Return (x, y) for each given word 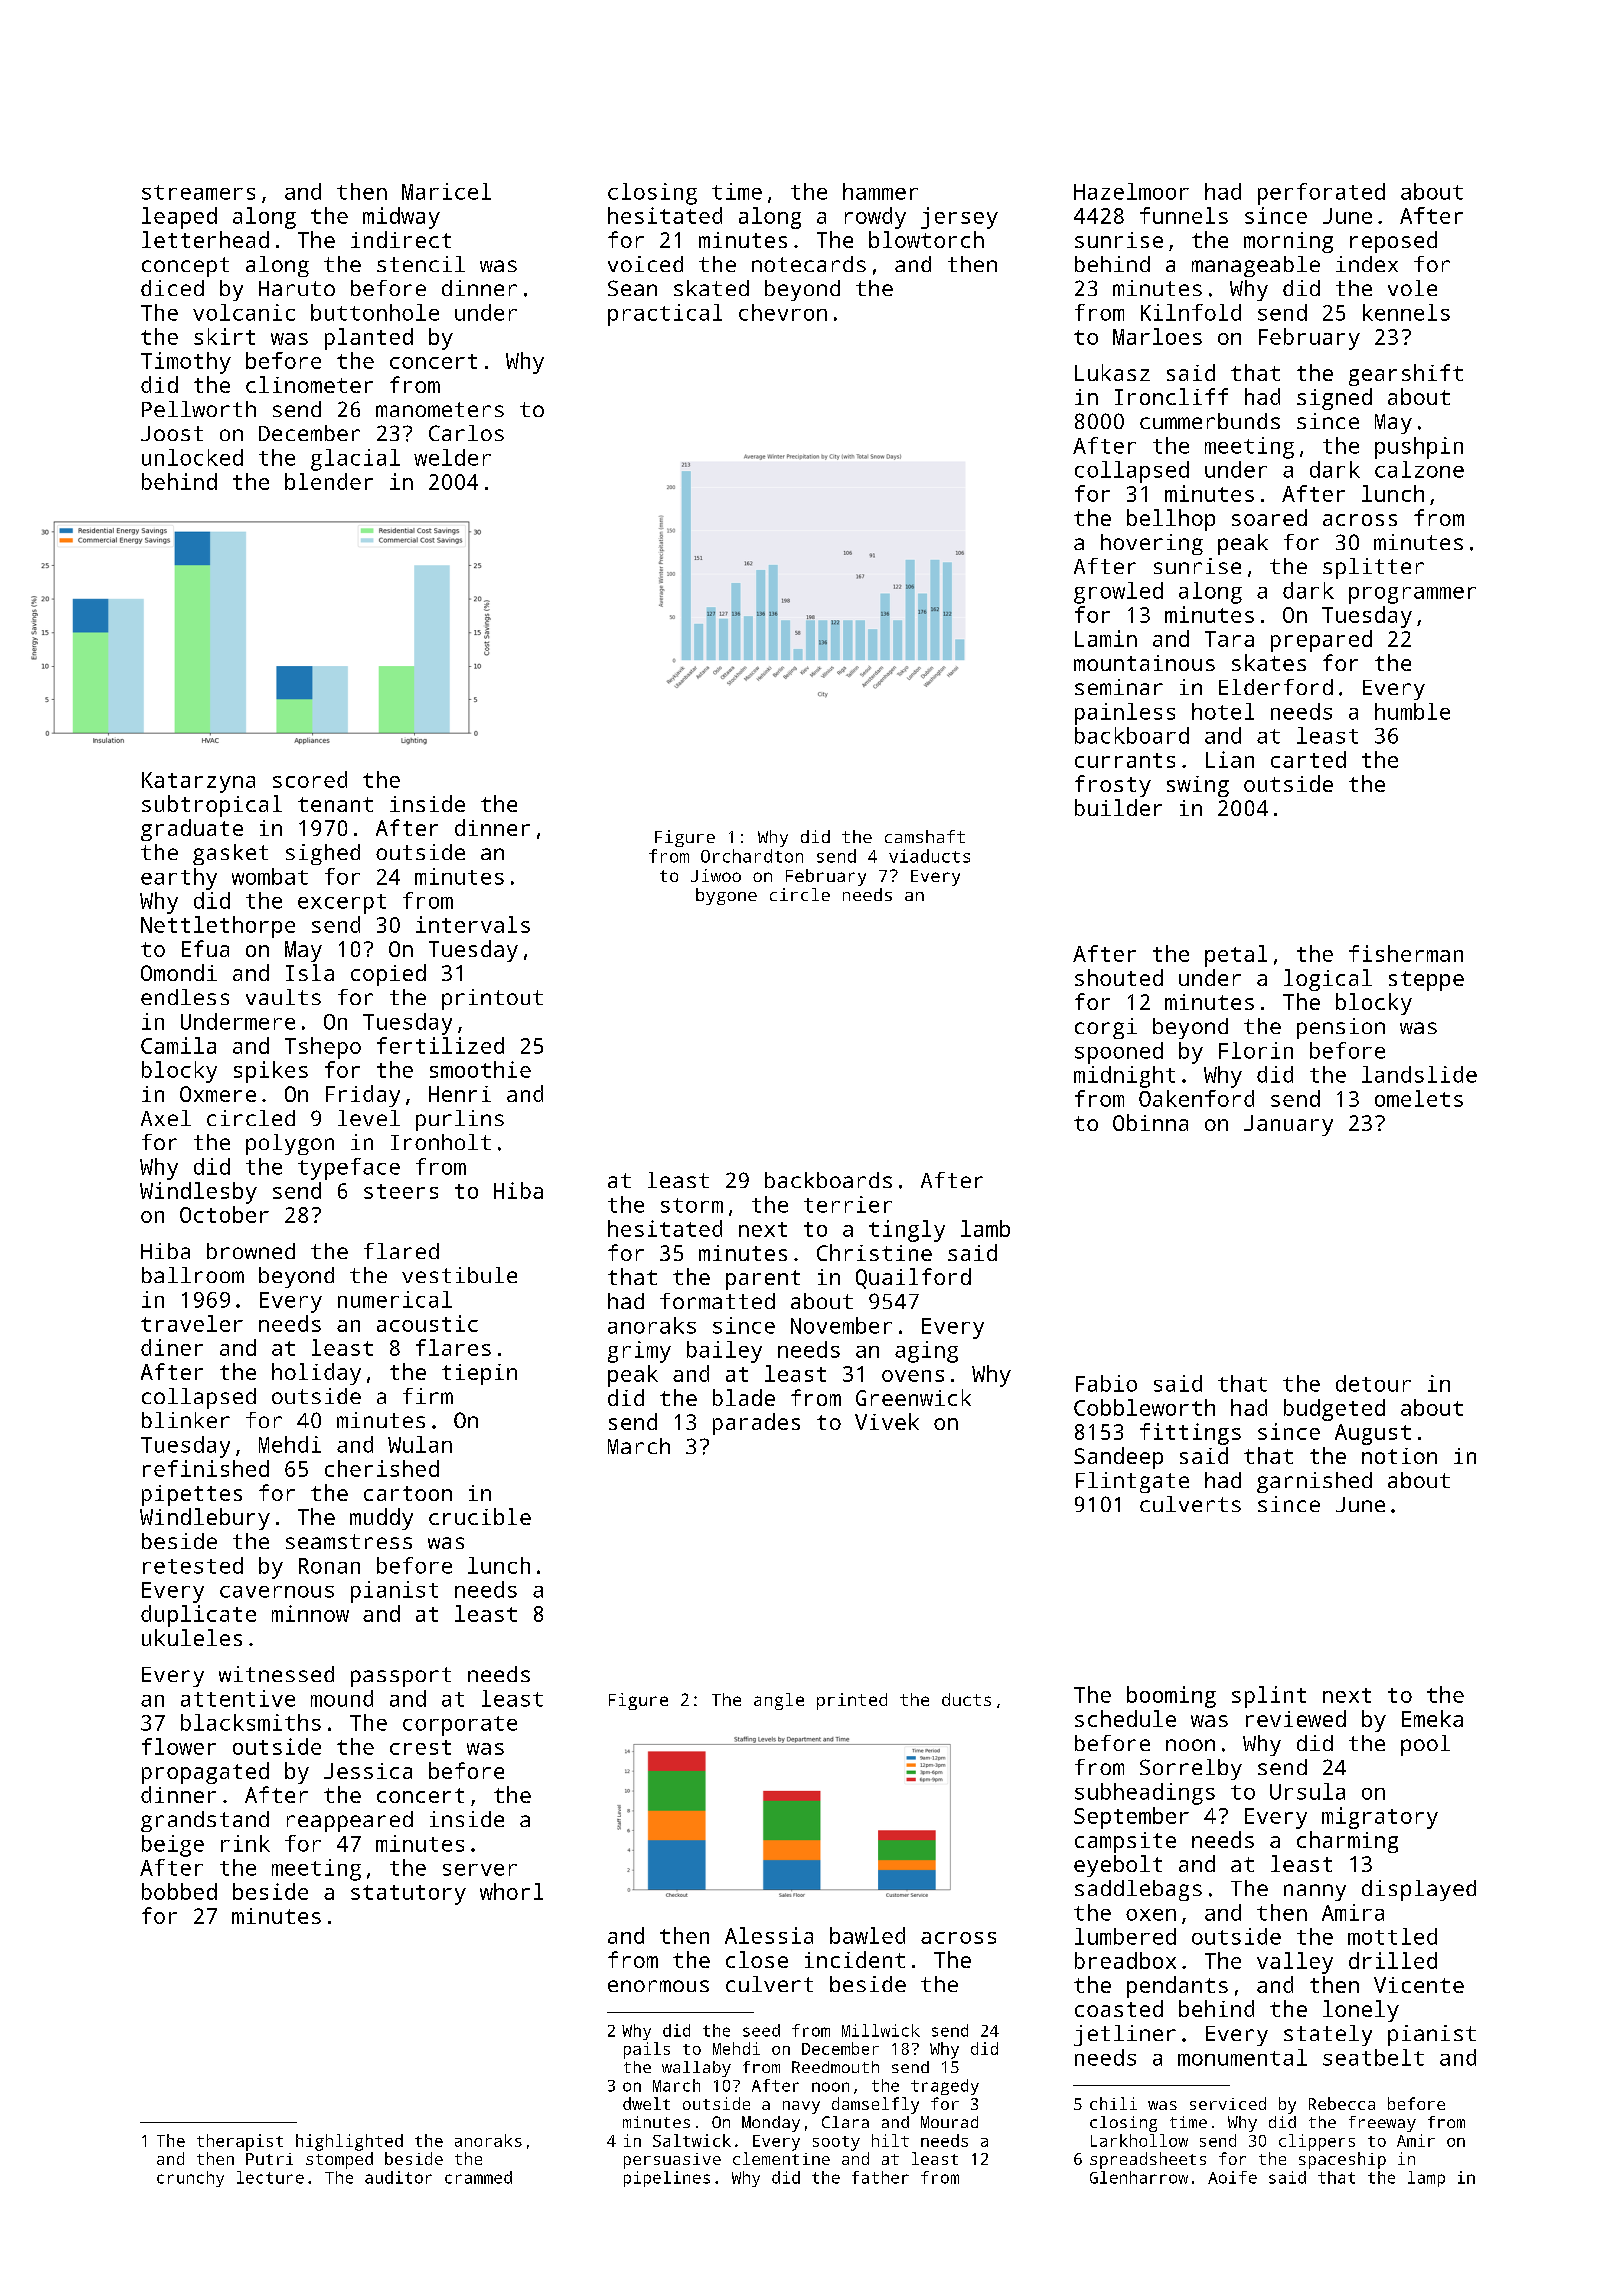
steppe (1426, 981)
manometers (440, 409)
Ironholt (441, 1142)
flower (179, 1746)
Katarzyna (198, 782)
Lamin (1106, 638)
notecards (809, 264)
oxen (1151, 1915)
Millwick (881, 2030)
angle (779, 1701)
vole (1412, 288)
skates (1269, 662)
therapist (240, 2142)
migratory (1380, 1818)
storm (692, 1205)
